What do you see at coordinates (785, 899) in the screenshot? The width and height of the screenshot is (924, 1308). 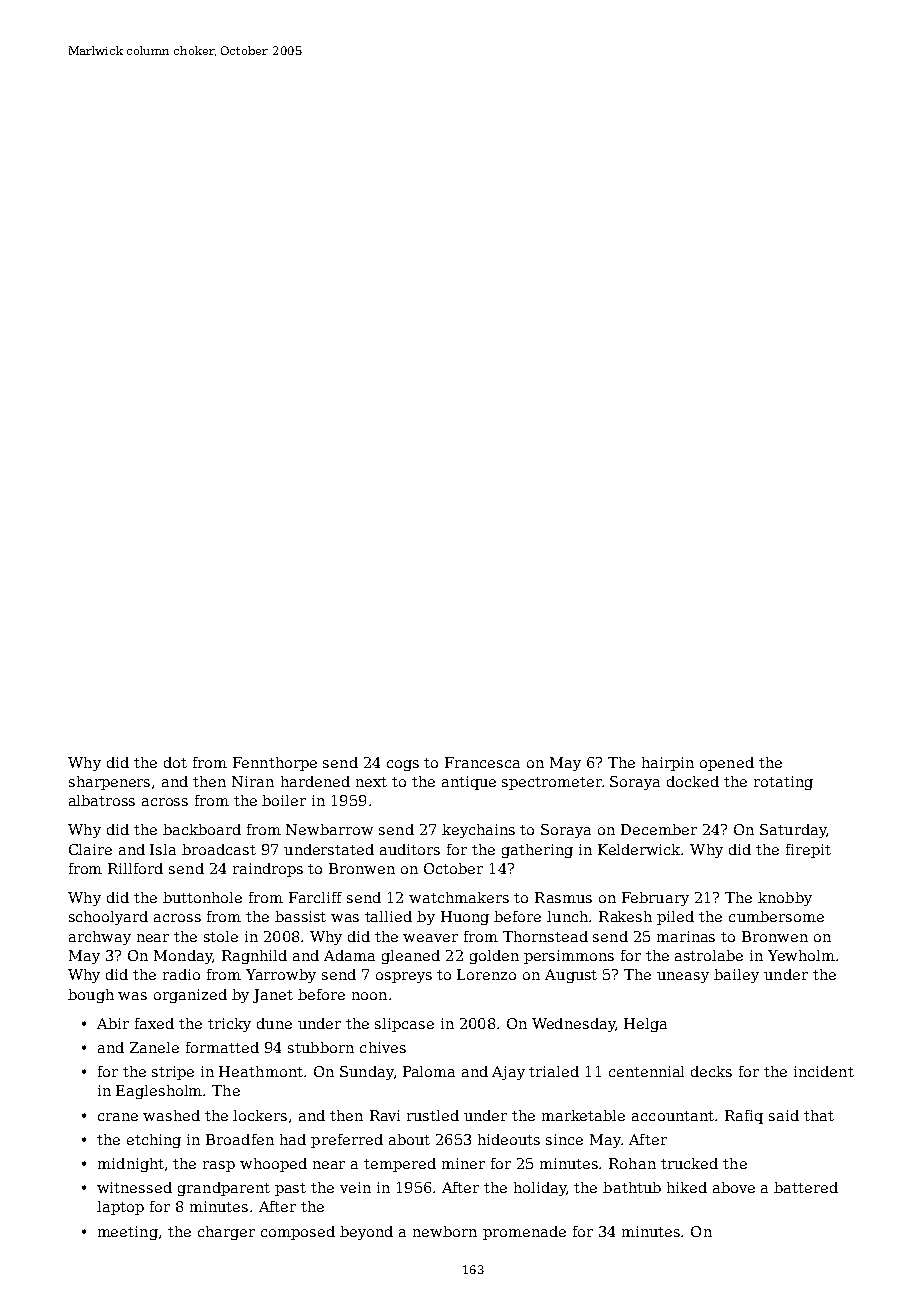 I see `knobby` at bounding box center [785, 899].
